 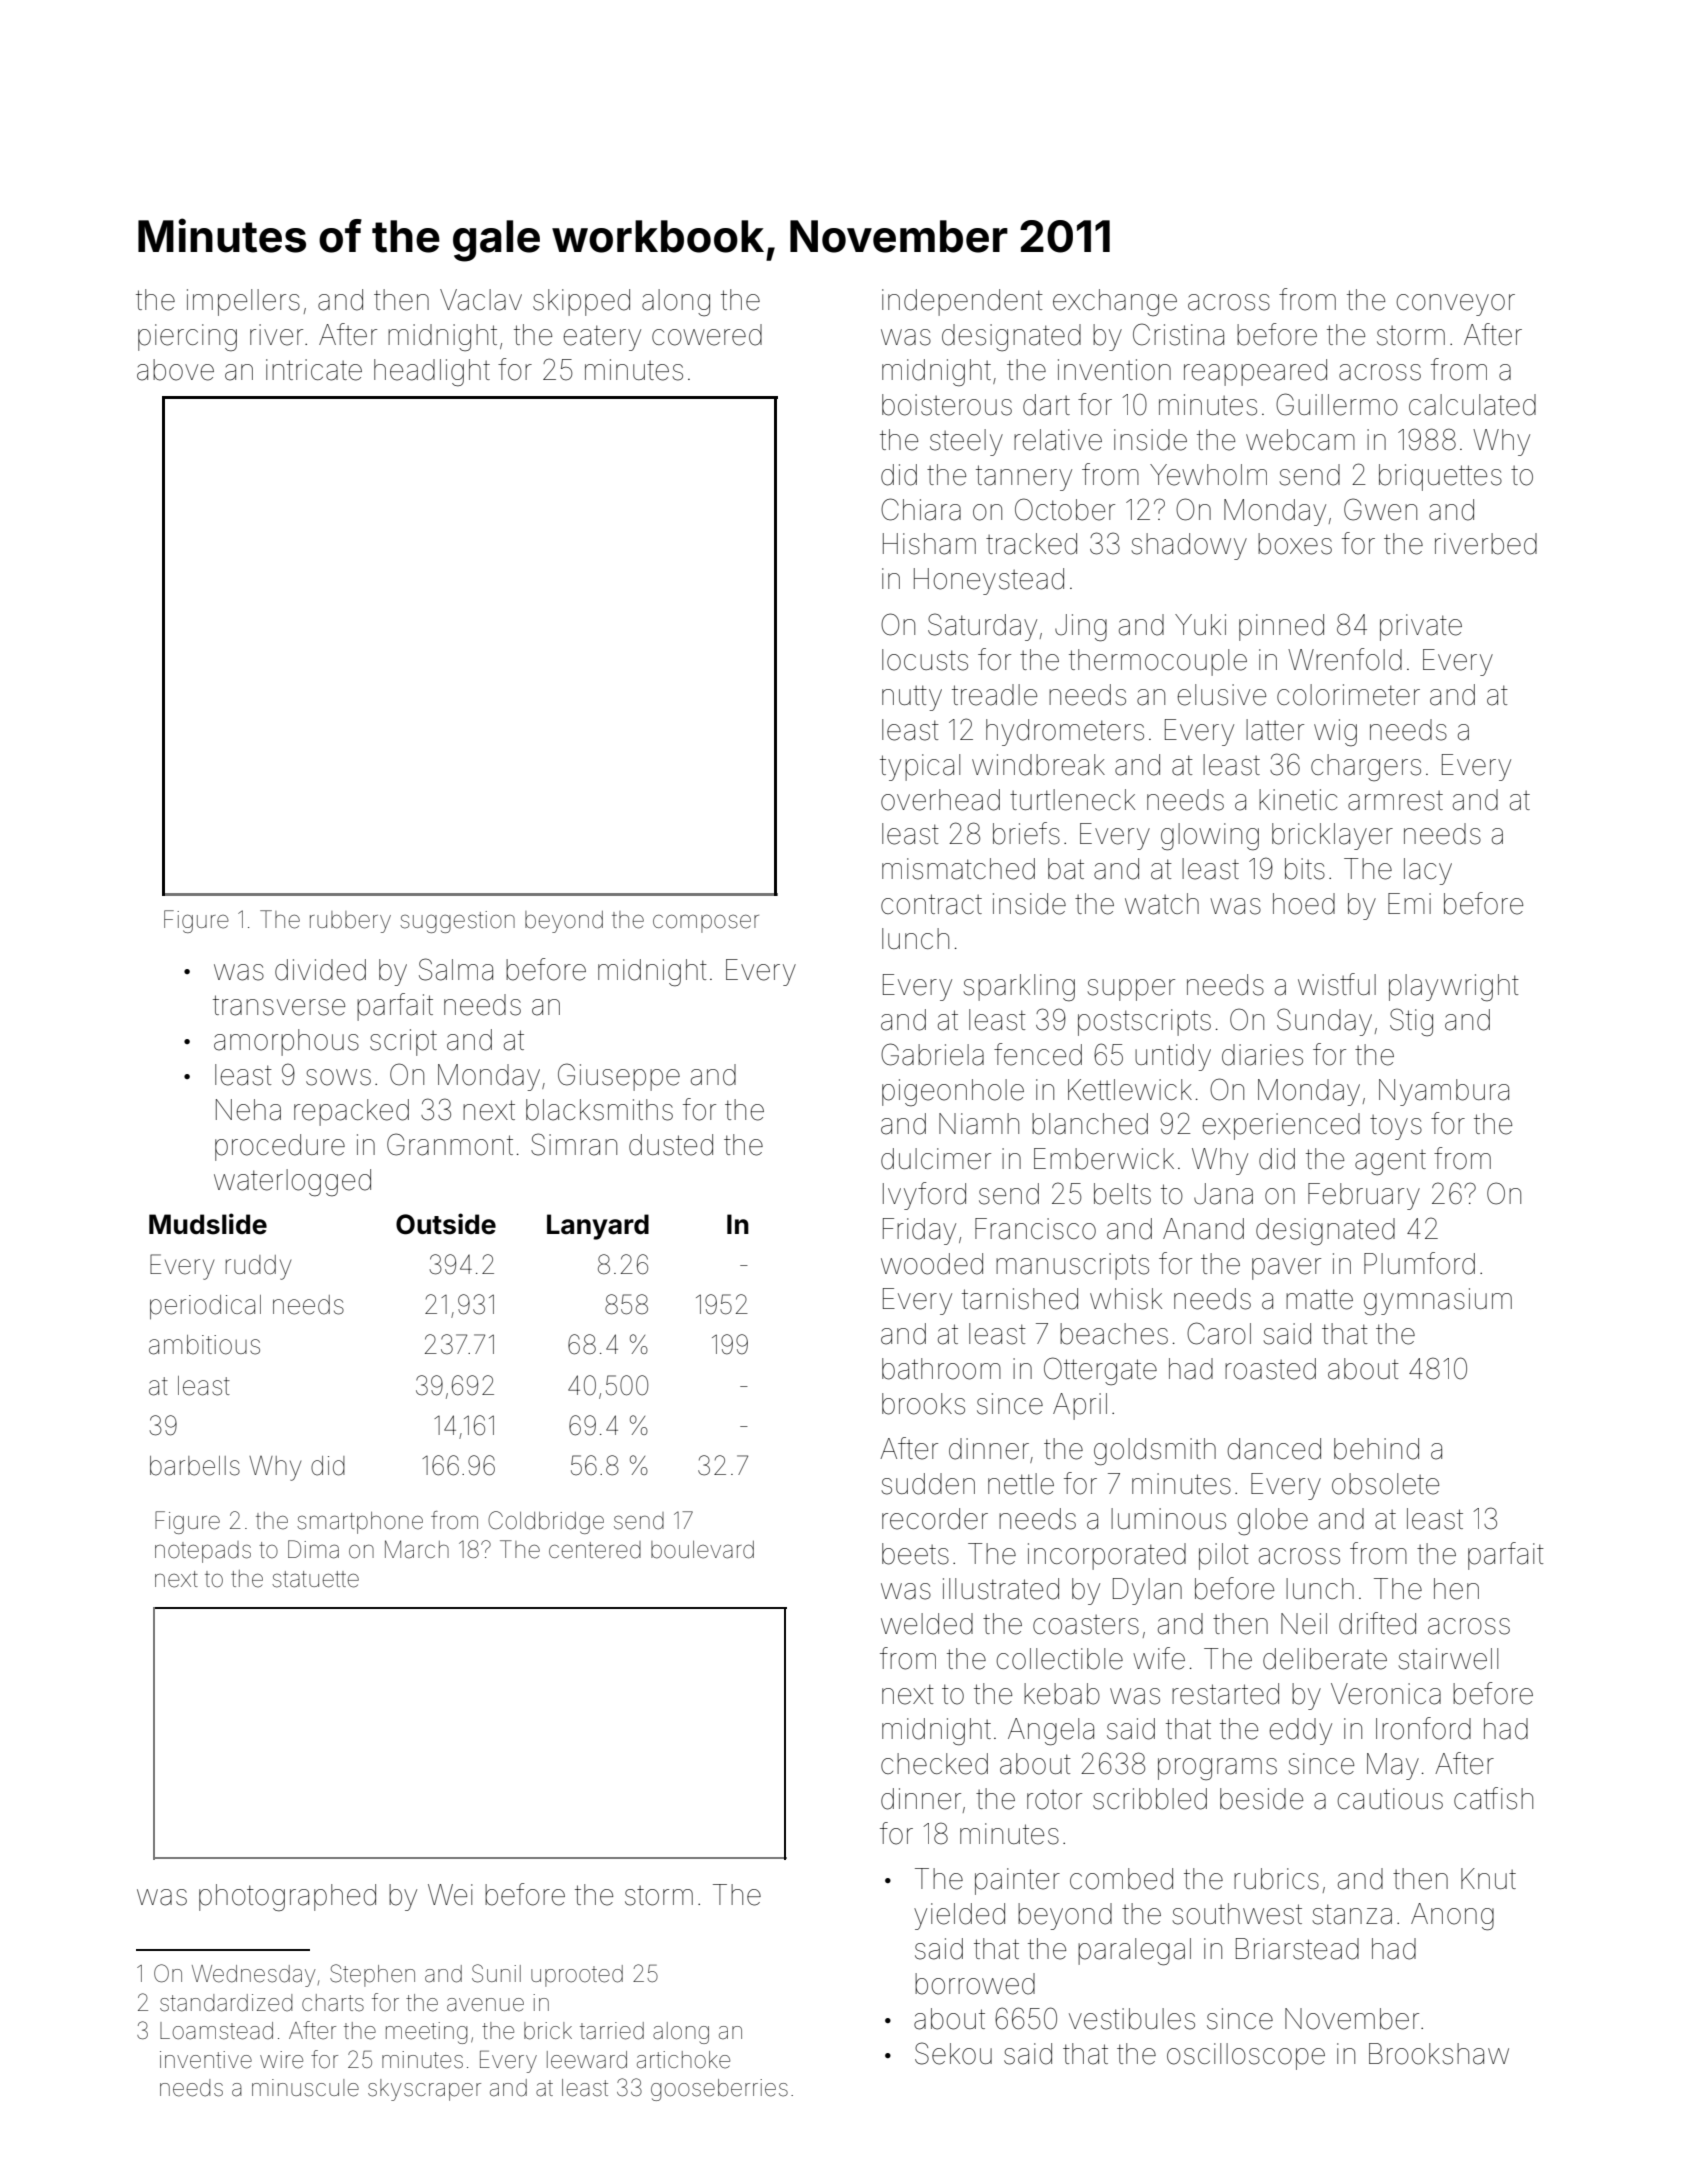 What do you see at coordinates (1319, 1299) in the screenshot?
I see `matte` at bounding box center [1319, 1299].
